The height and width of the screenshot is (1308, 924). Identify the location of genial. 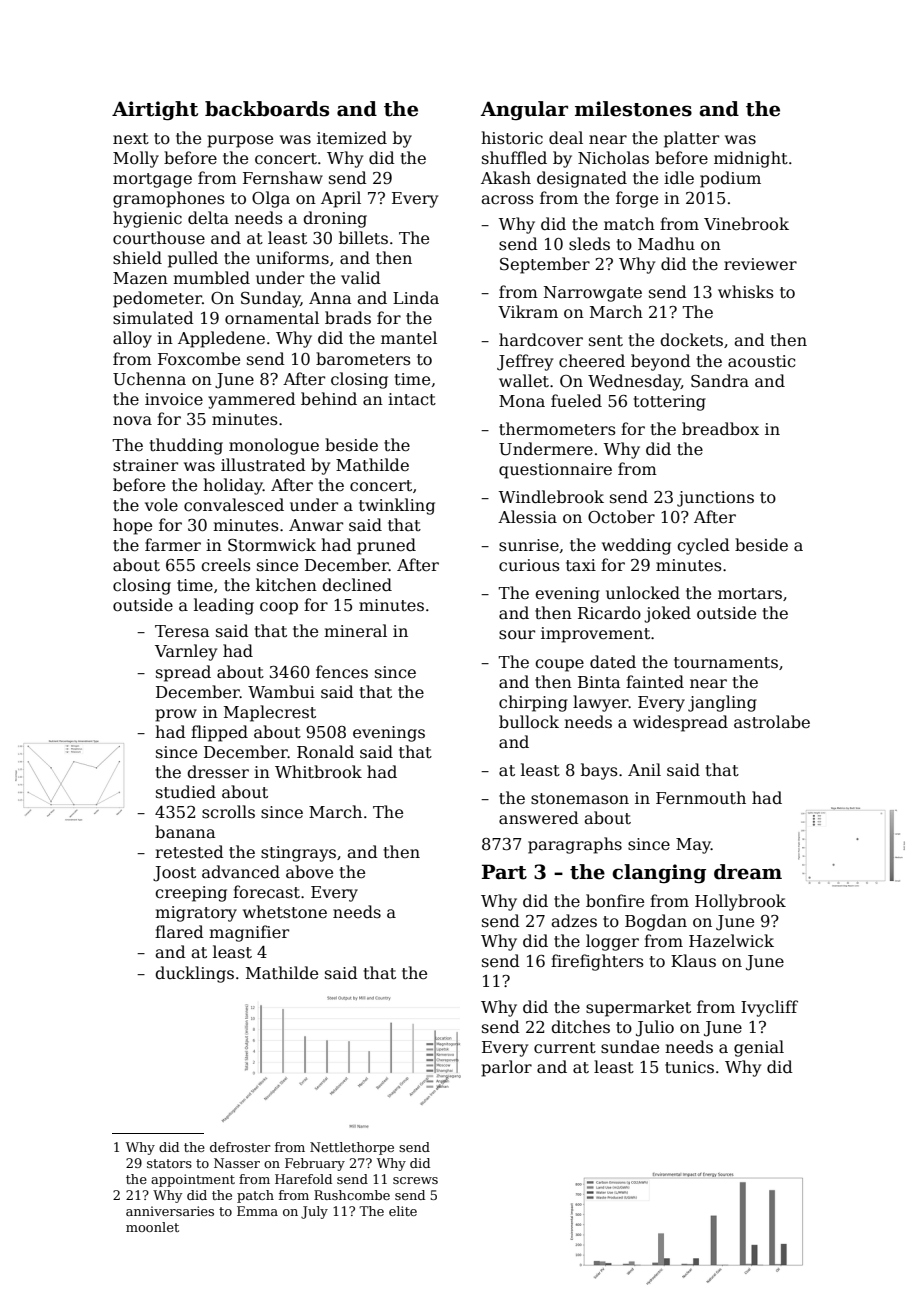
(759, 1048).
